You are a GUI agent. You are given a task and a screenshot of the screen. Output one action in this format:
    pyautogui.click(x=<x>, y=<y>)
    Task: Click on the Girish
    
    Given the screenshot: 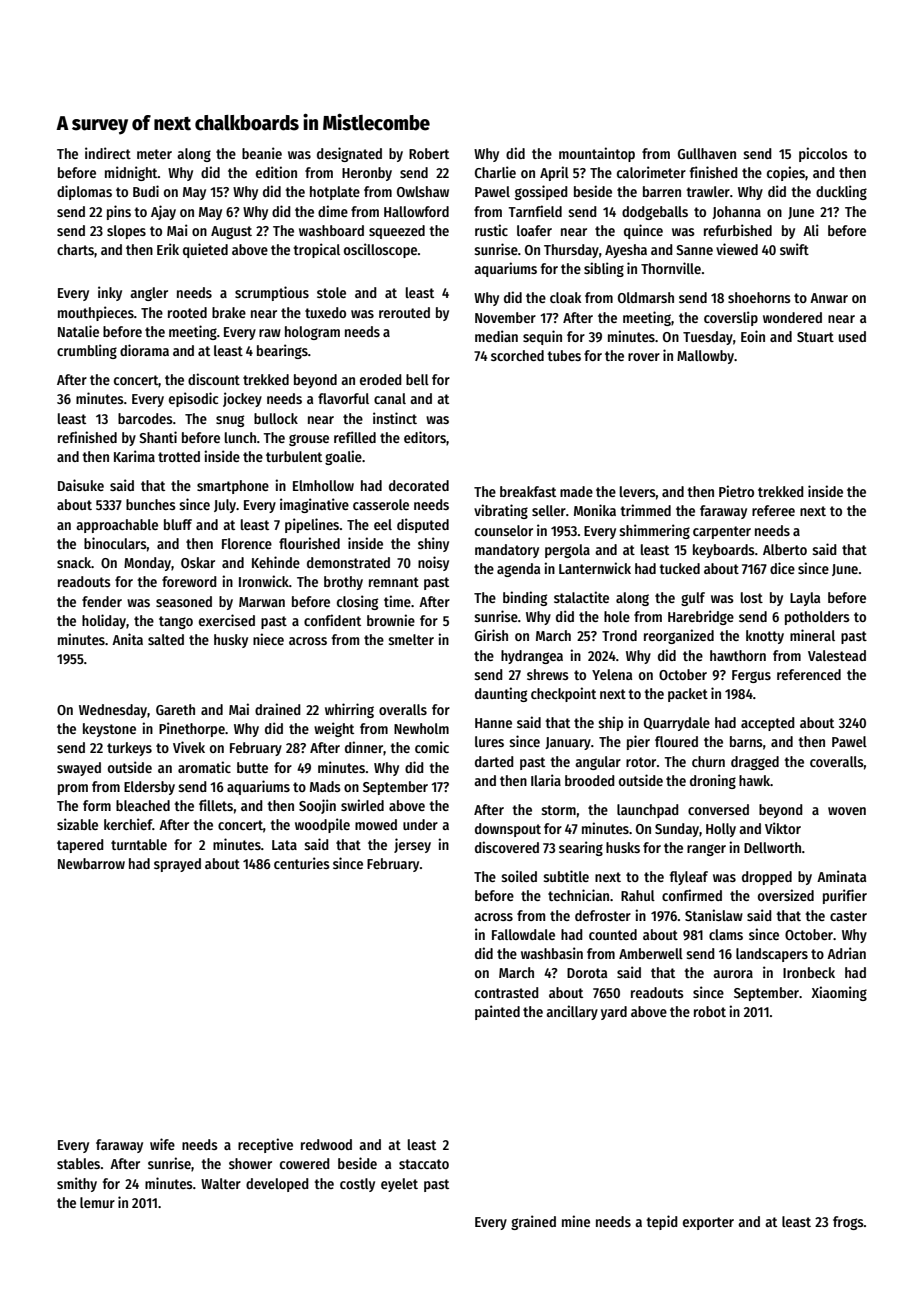 What is the action you would take?
    pyautogui.click(x=491, y=635)
